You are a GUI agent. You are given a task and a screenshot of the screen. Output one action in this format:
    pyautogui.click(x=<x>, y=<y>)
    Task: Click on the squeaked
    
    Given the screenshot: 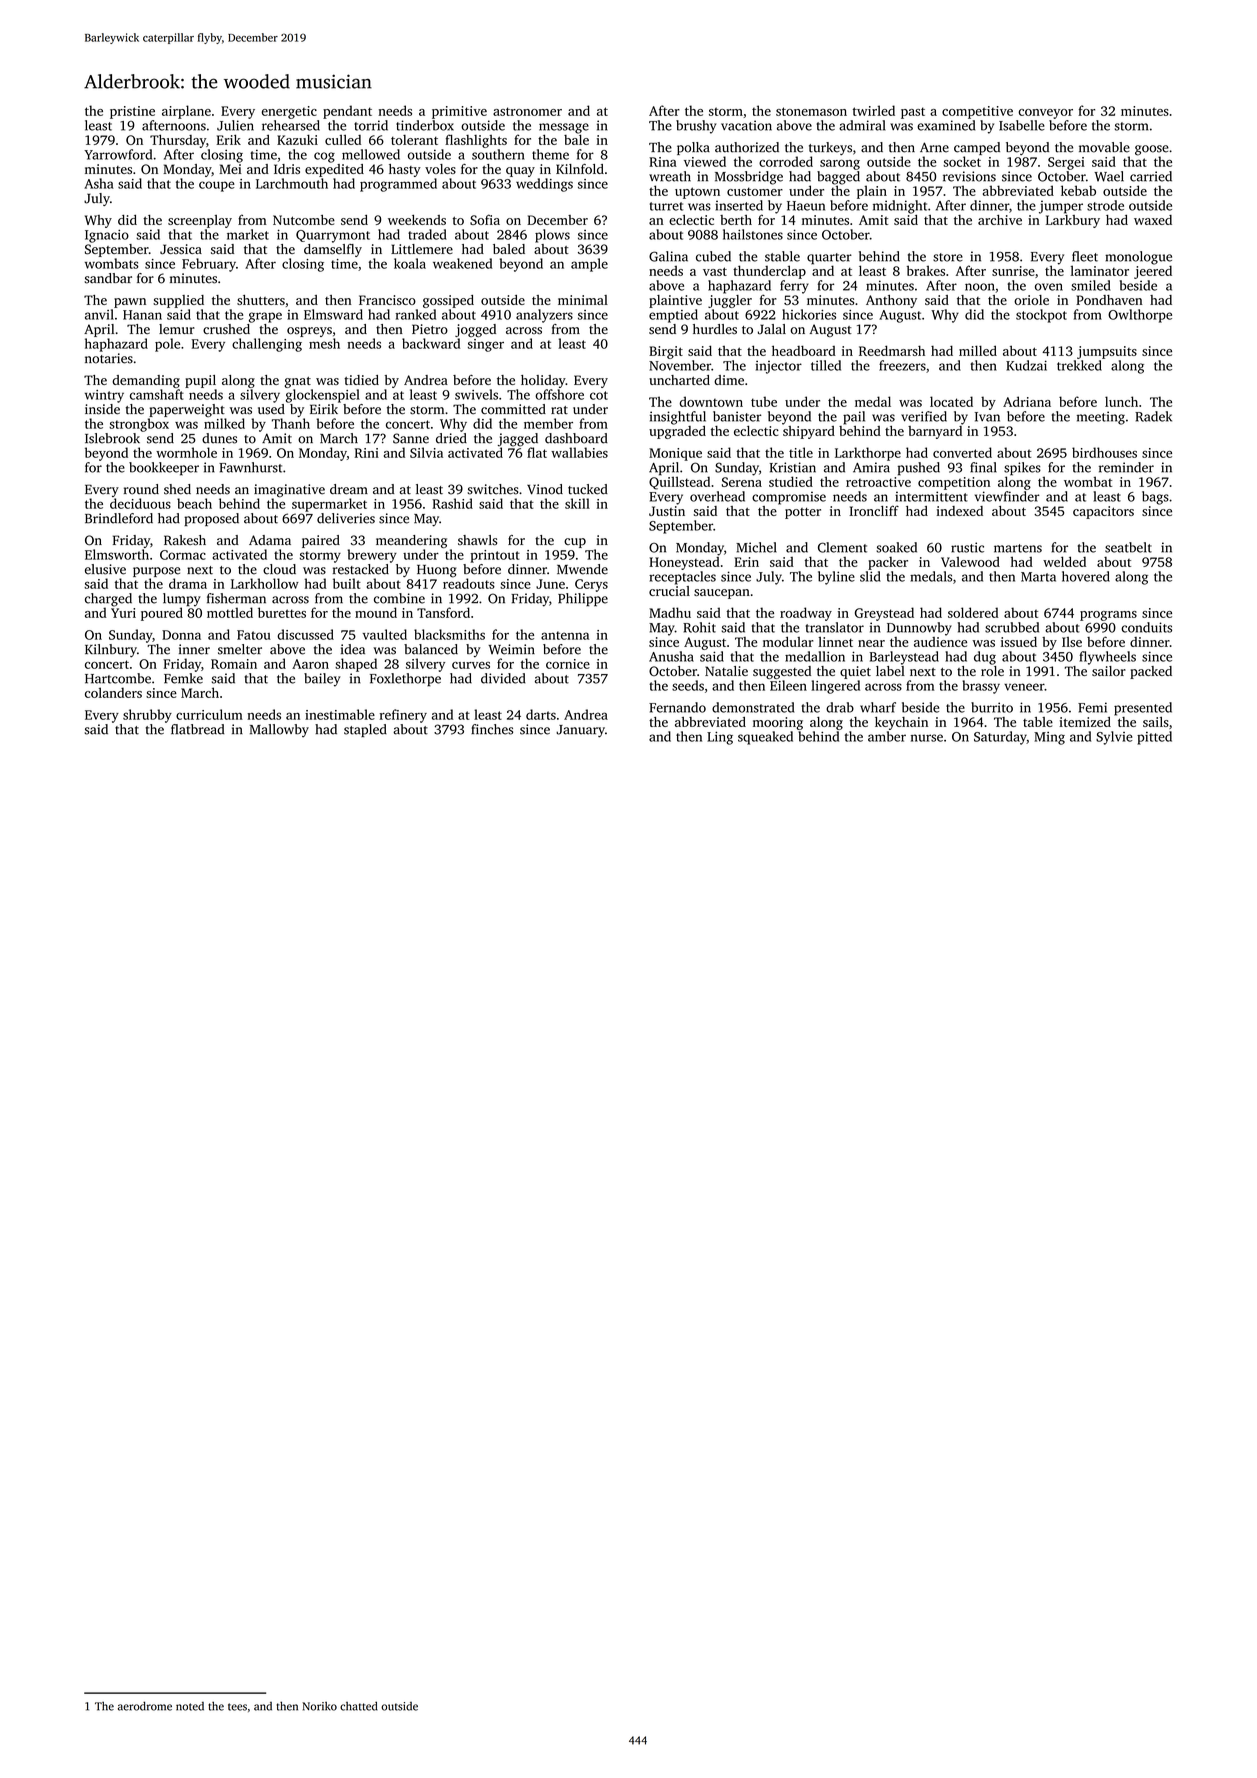 What is the action you would take?
    pyautogui.click(x=765, y=738)
